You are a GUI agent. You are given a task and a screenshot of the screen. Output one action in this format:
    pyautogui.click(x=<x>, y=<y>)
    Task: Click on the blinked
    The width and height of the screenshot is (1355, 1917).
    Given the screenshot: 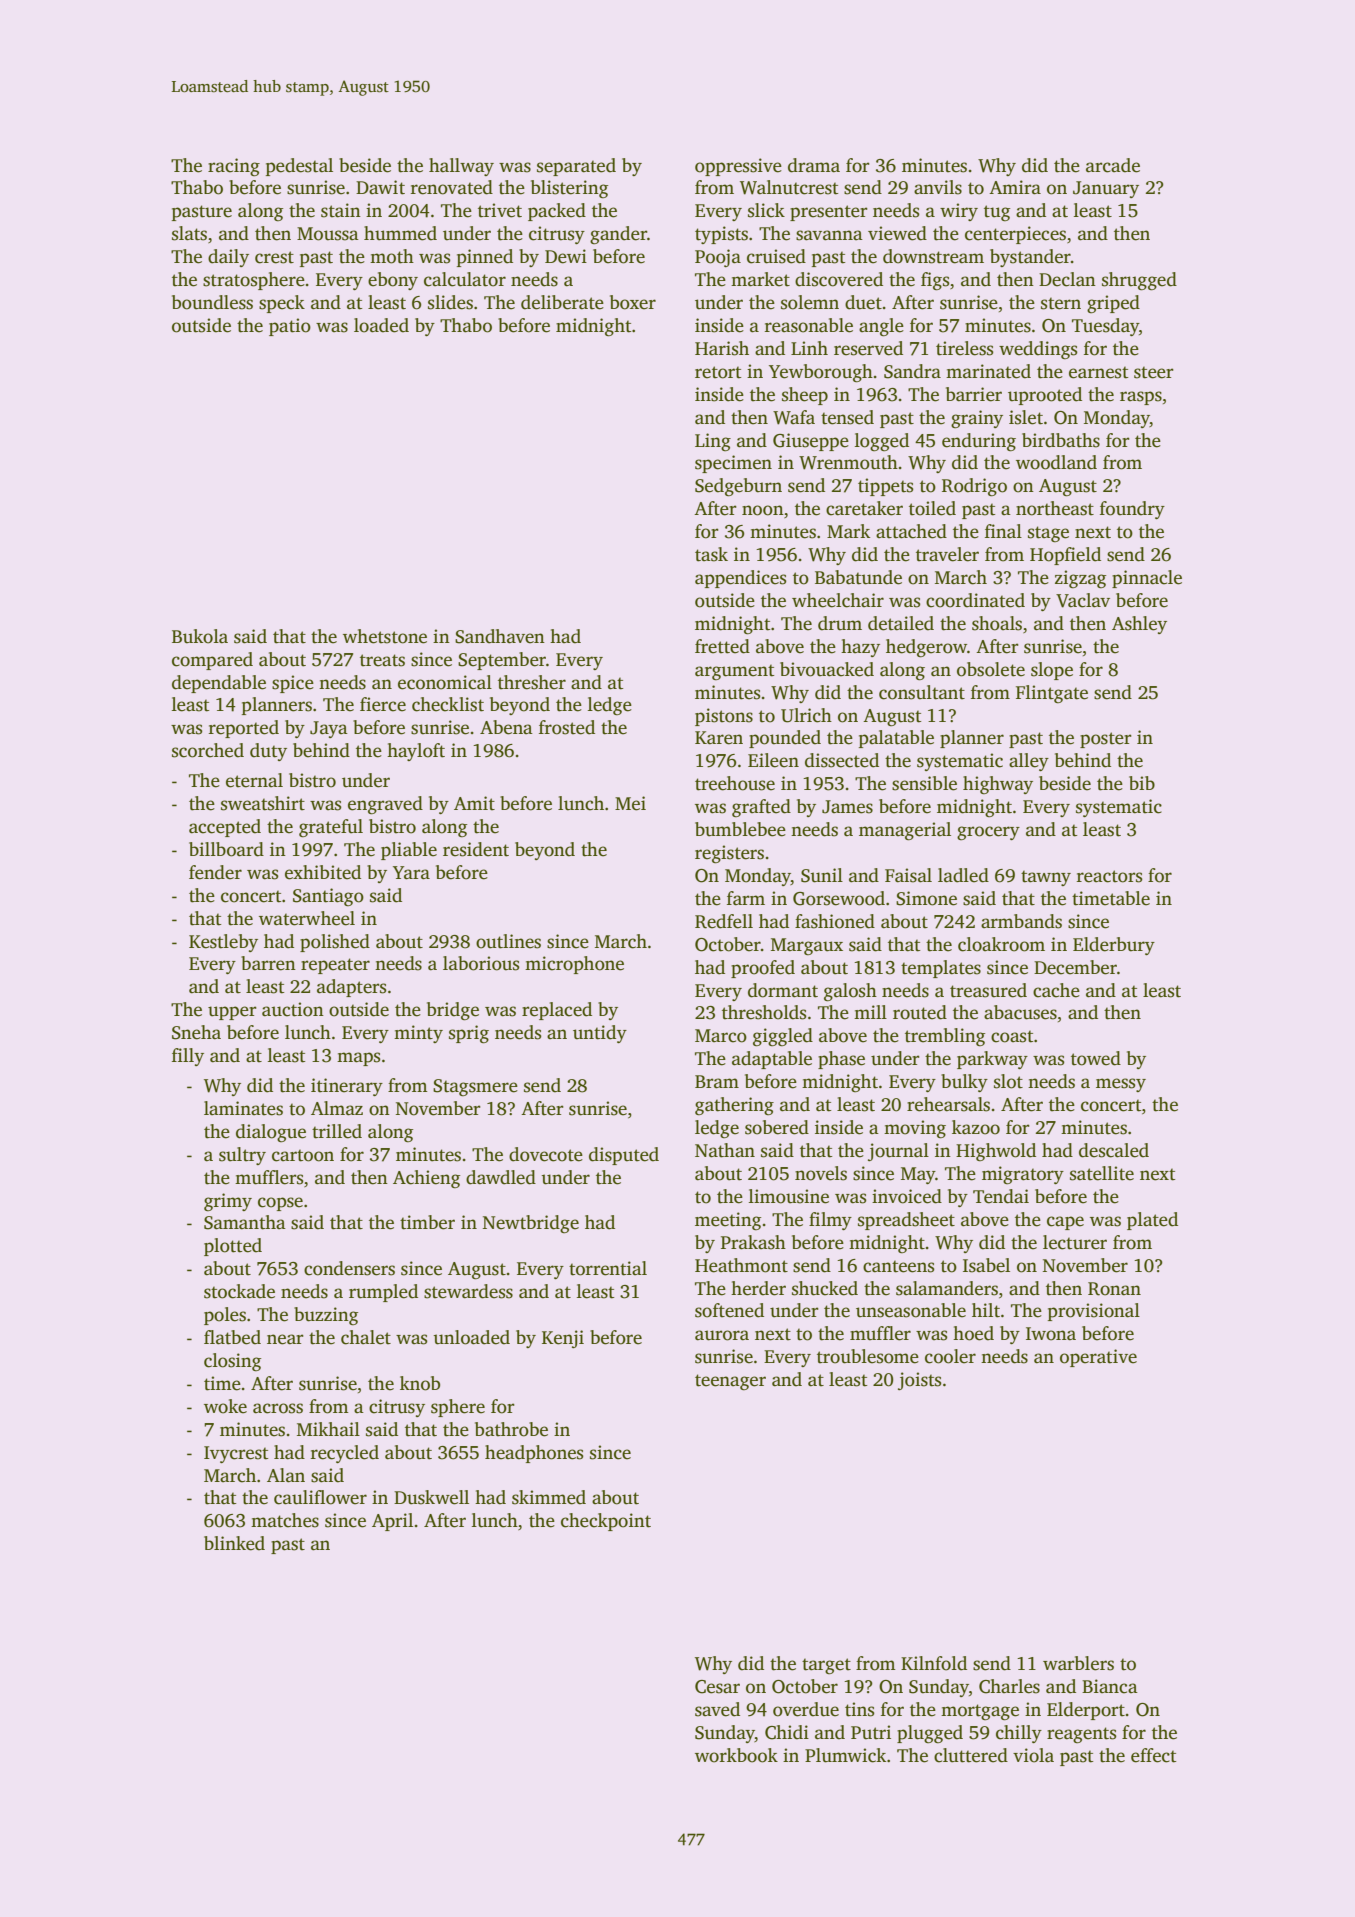 What is the action you would take?
    pyautogui.click(x=234, y=1543)
